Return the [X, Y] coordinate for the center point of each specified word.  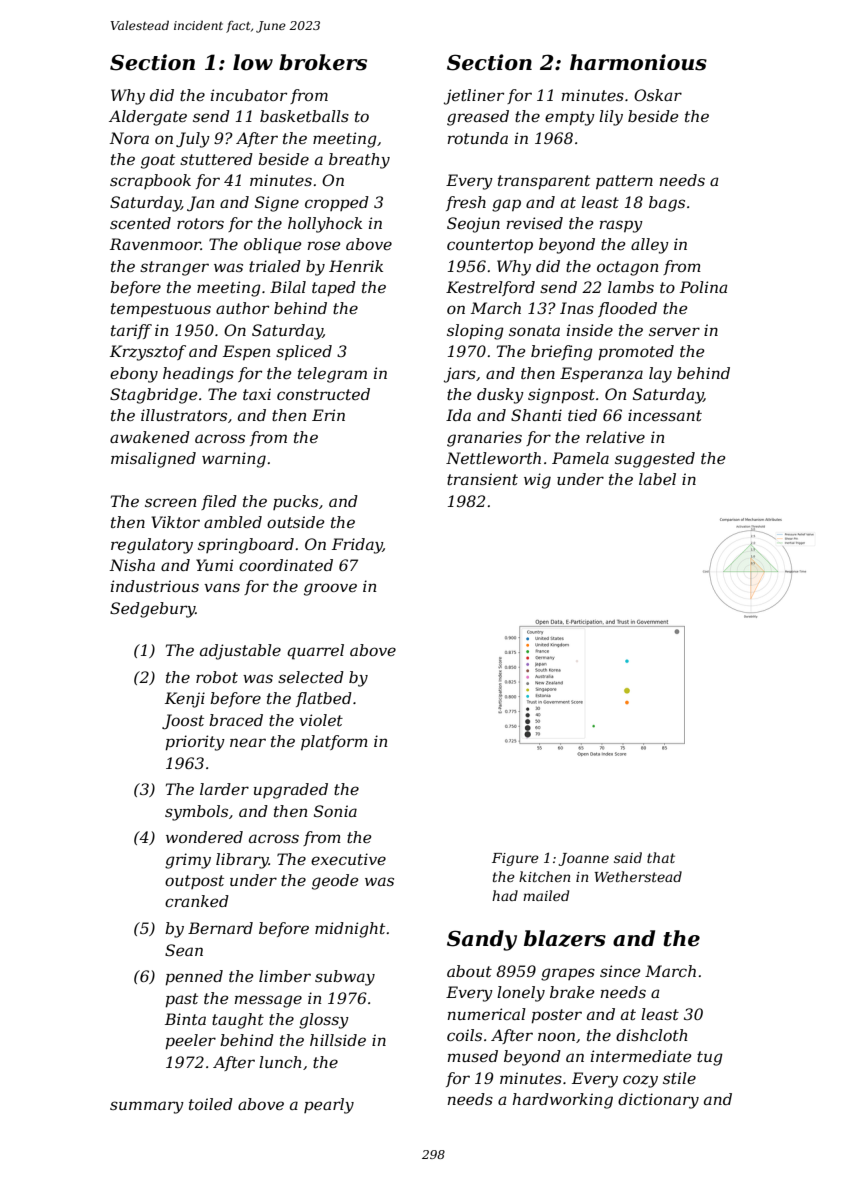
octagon [627, 268]
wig [537, 481]
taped [334, 289]
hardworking [562, 1101]
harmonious [638, 62]
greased [478, 118]
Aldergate [148, 118]
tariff [131, 331]
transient [482, 479]
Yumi [214, 565]
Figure [515, 859]
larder [224, 789]
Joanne [583, 859]
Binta [185, 1019]
